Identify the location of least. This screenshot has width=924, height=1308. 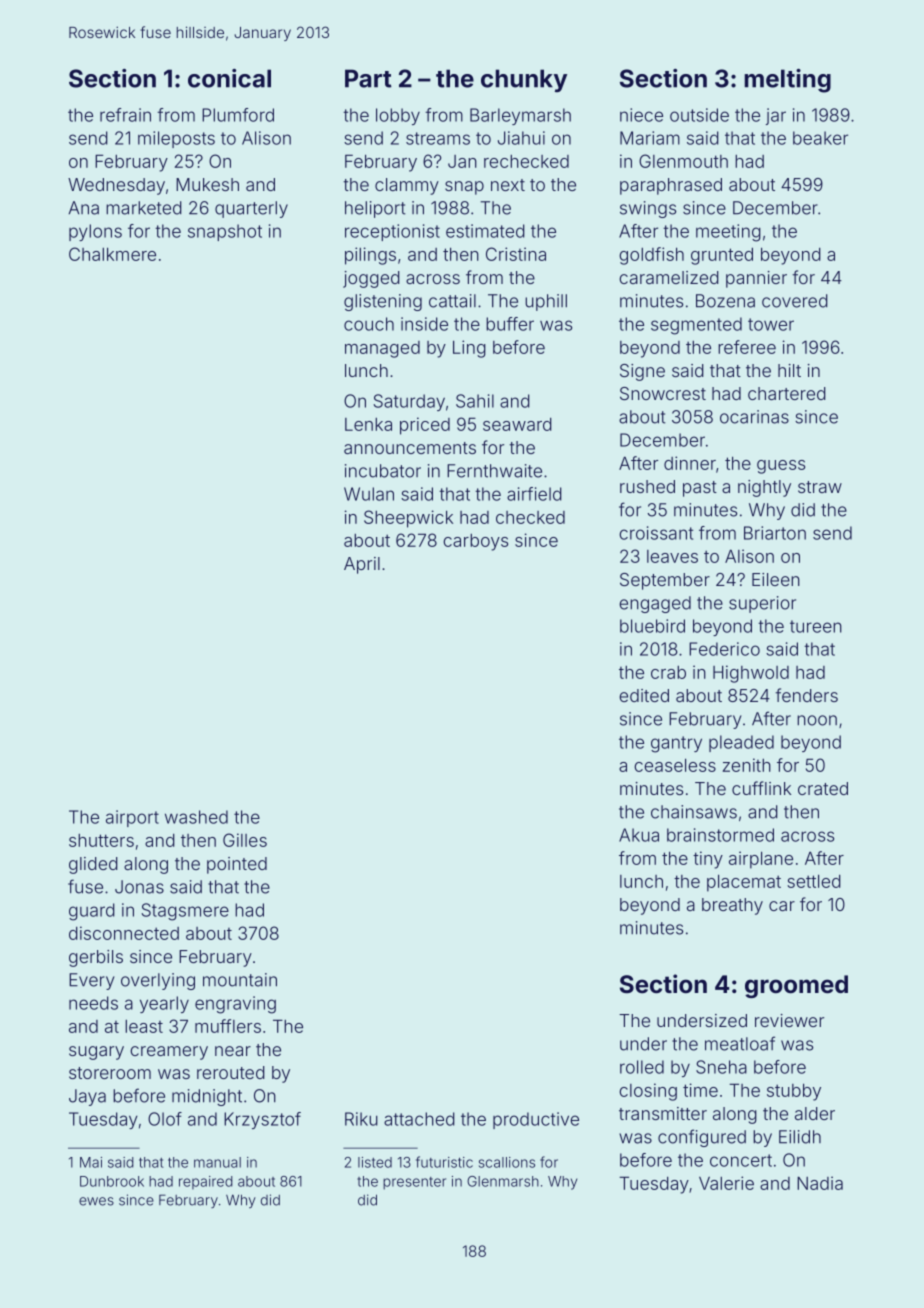
(144, 1026).
